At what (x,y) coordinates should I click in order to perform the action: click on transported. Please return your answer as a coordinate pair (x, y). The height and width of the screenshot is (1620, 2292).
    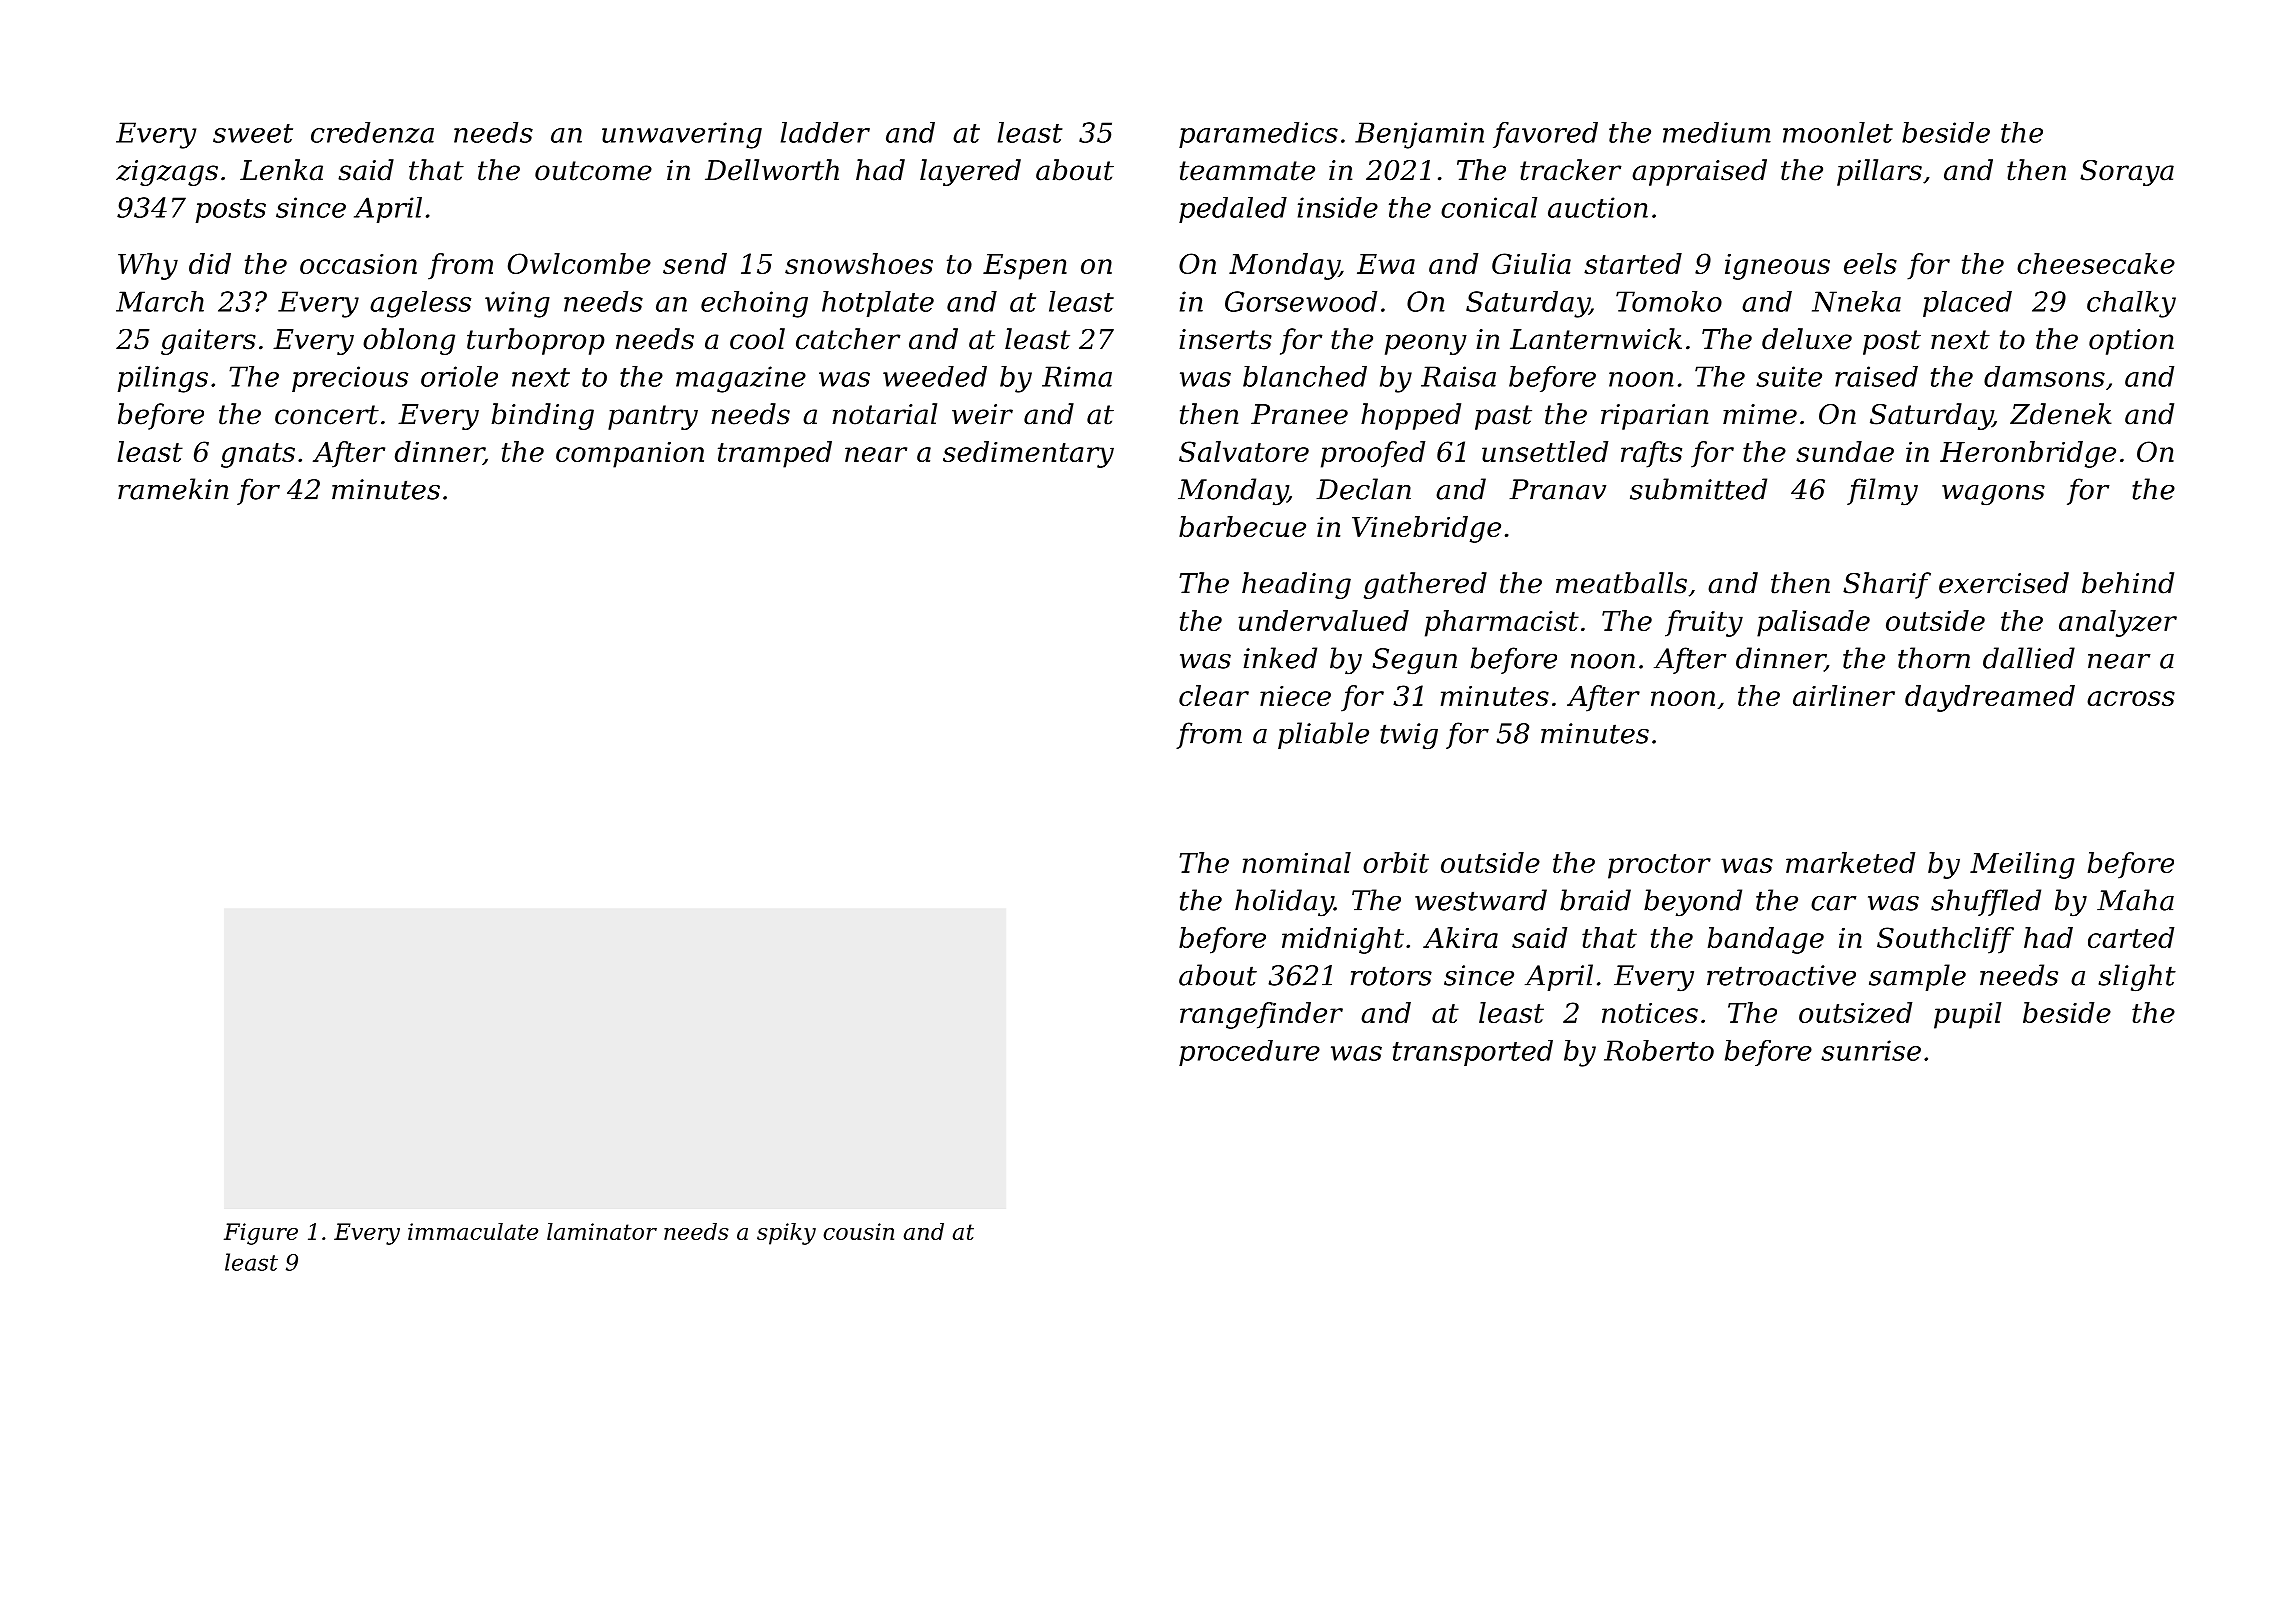
    Looking at the image, I should click on (1473, 1053).
